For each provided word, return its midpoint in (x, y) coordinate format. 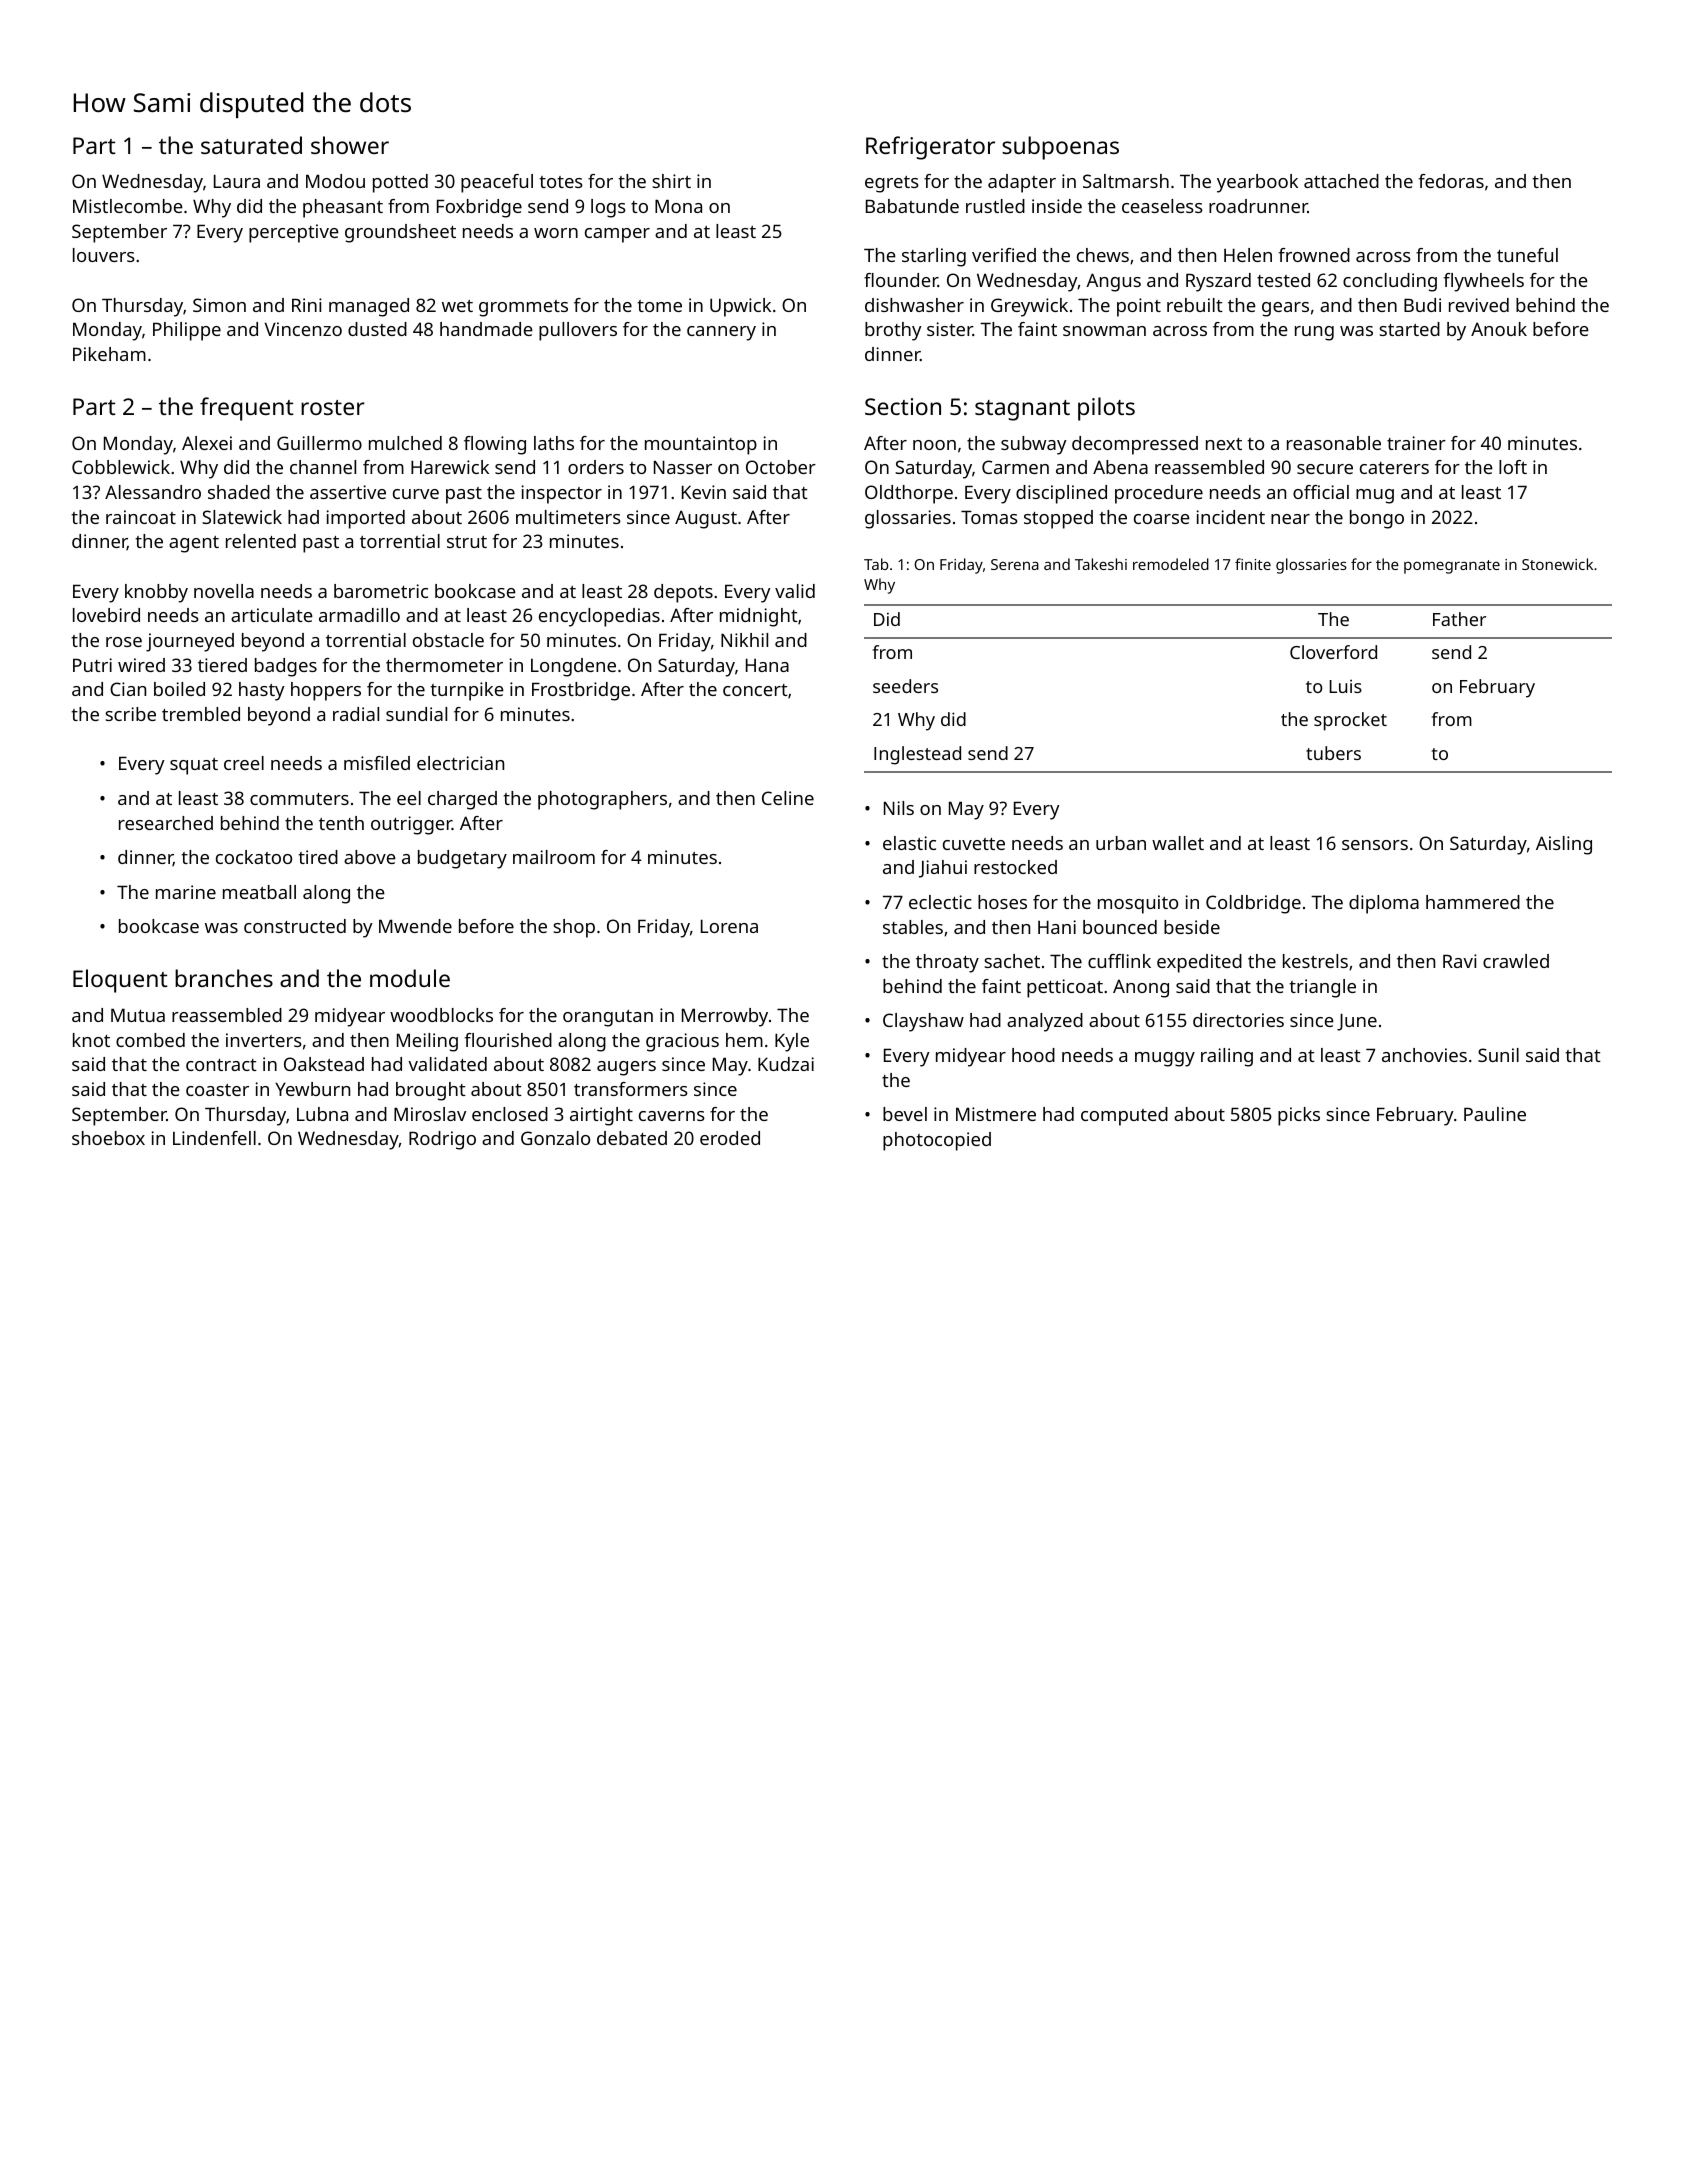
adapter (1022, 183)
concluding (1390, 282)
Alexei (207, 443)
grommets (523, 308)
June (1357, 1022)
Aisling (1564, 845)
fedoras (1451, 181)
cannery (721, 333)
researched (166, 823)
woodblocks (441, 1015)
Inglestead (917, 755)
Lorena (729, 926)
